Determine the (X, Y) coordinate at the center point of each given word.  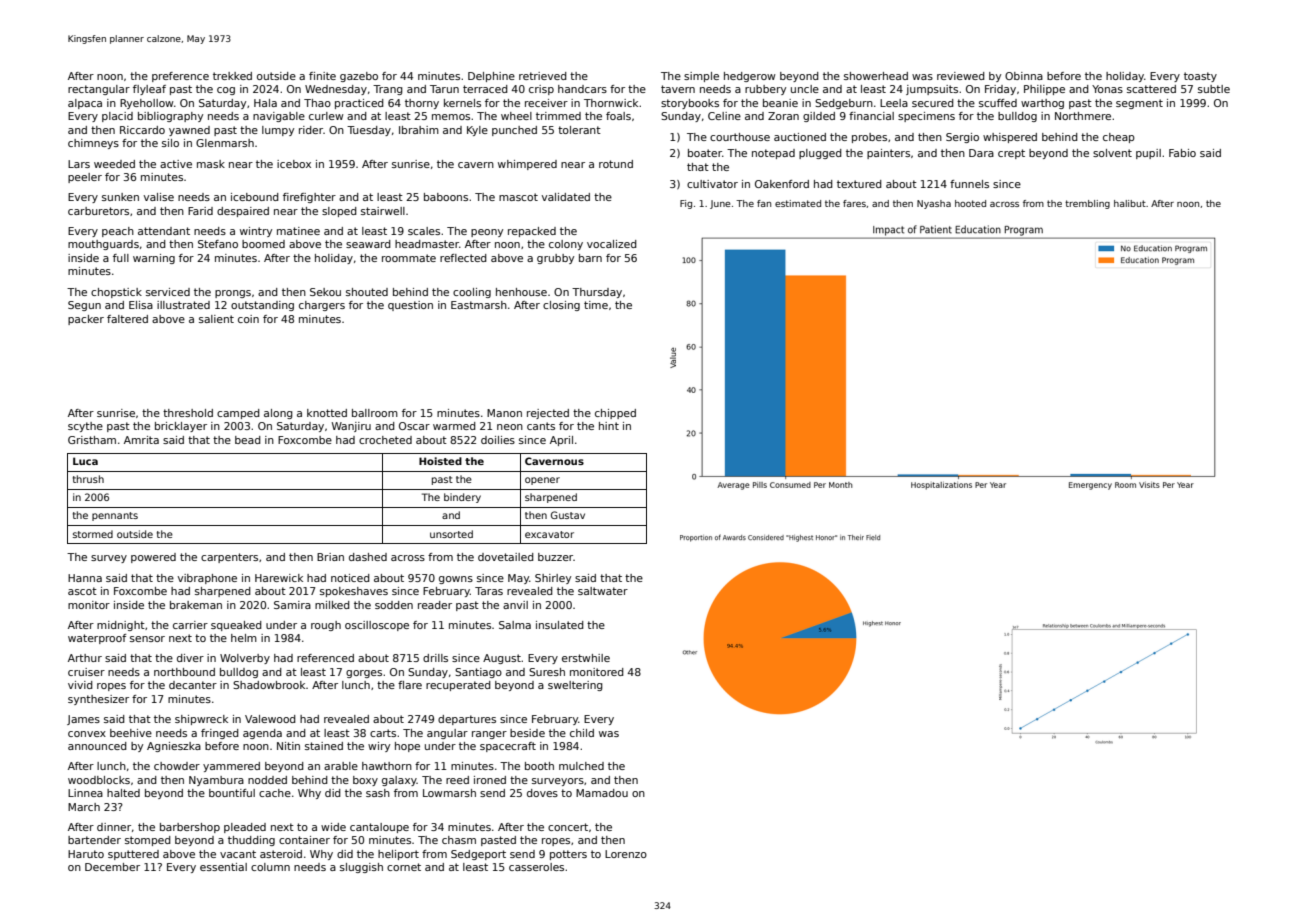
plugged (820, 154)
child (582, 733)
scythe (85, 427)
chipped (615, 414)
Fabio (1182, 153)
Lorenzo (626, 854)
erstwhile (586, 658)
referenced (325, 658)
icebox (294, 164)
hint (609, 426)
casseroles (536, 867)
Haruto (86, 854)
